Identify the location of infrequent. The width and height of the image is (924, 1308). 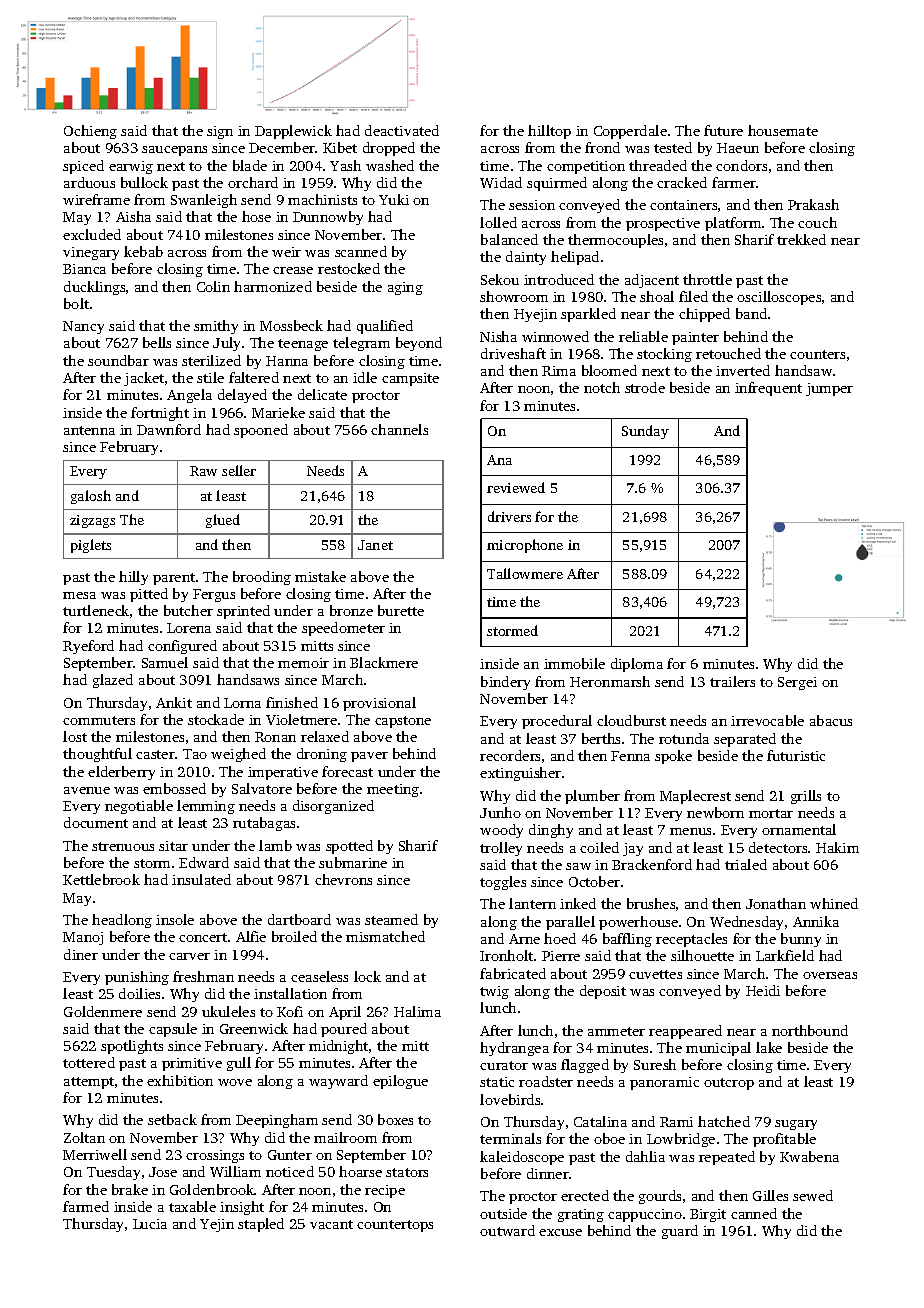
(768, 389).
